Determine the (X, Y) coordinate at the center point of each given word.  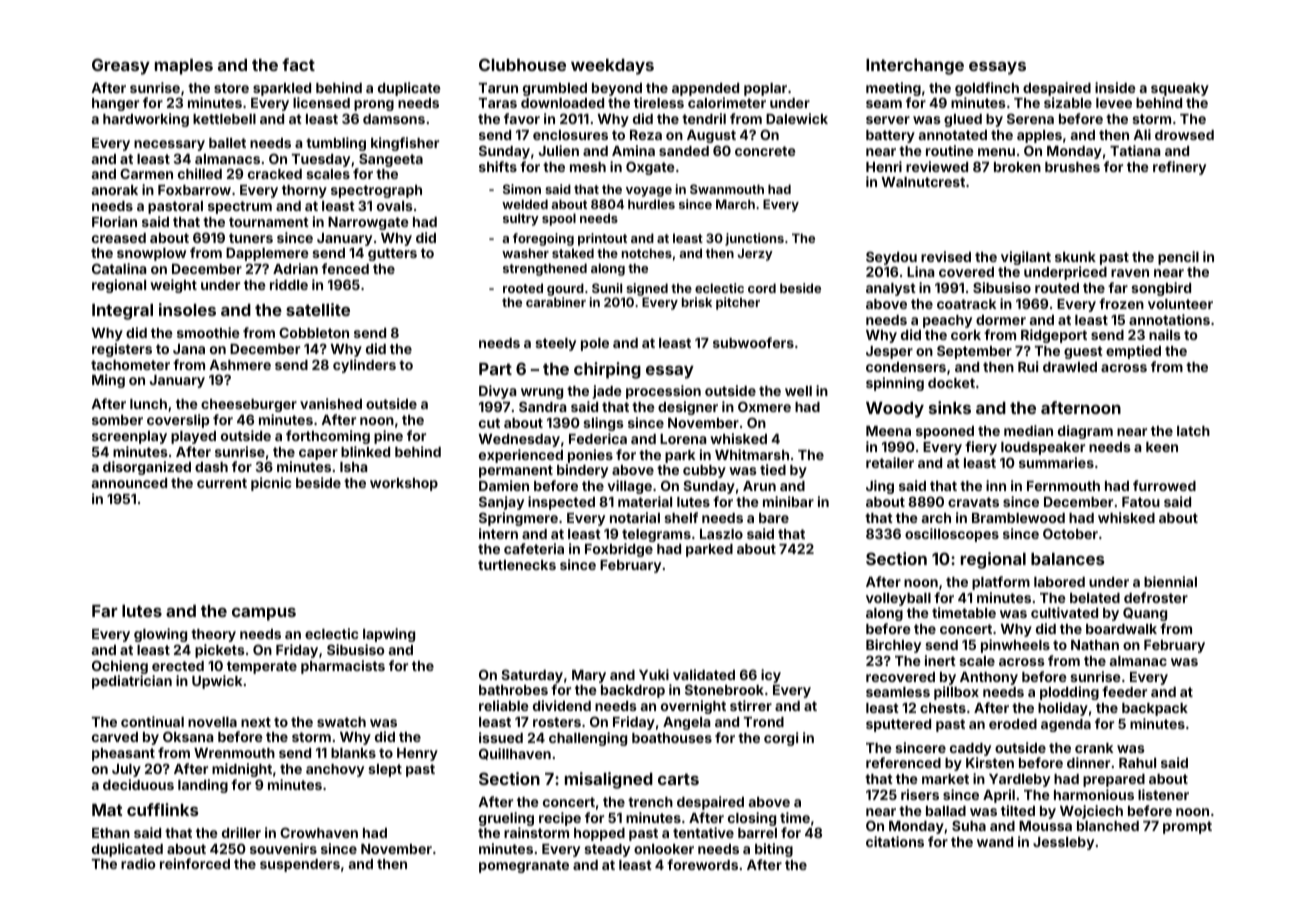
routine (950, 150)
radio (138, 863)
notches (647, 253)
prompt (1187, 827)
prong (374, 105)
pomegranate (524, 866)
